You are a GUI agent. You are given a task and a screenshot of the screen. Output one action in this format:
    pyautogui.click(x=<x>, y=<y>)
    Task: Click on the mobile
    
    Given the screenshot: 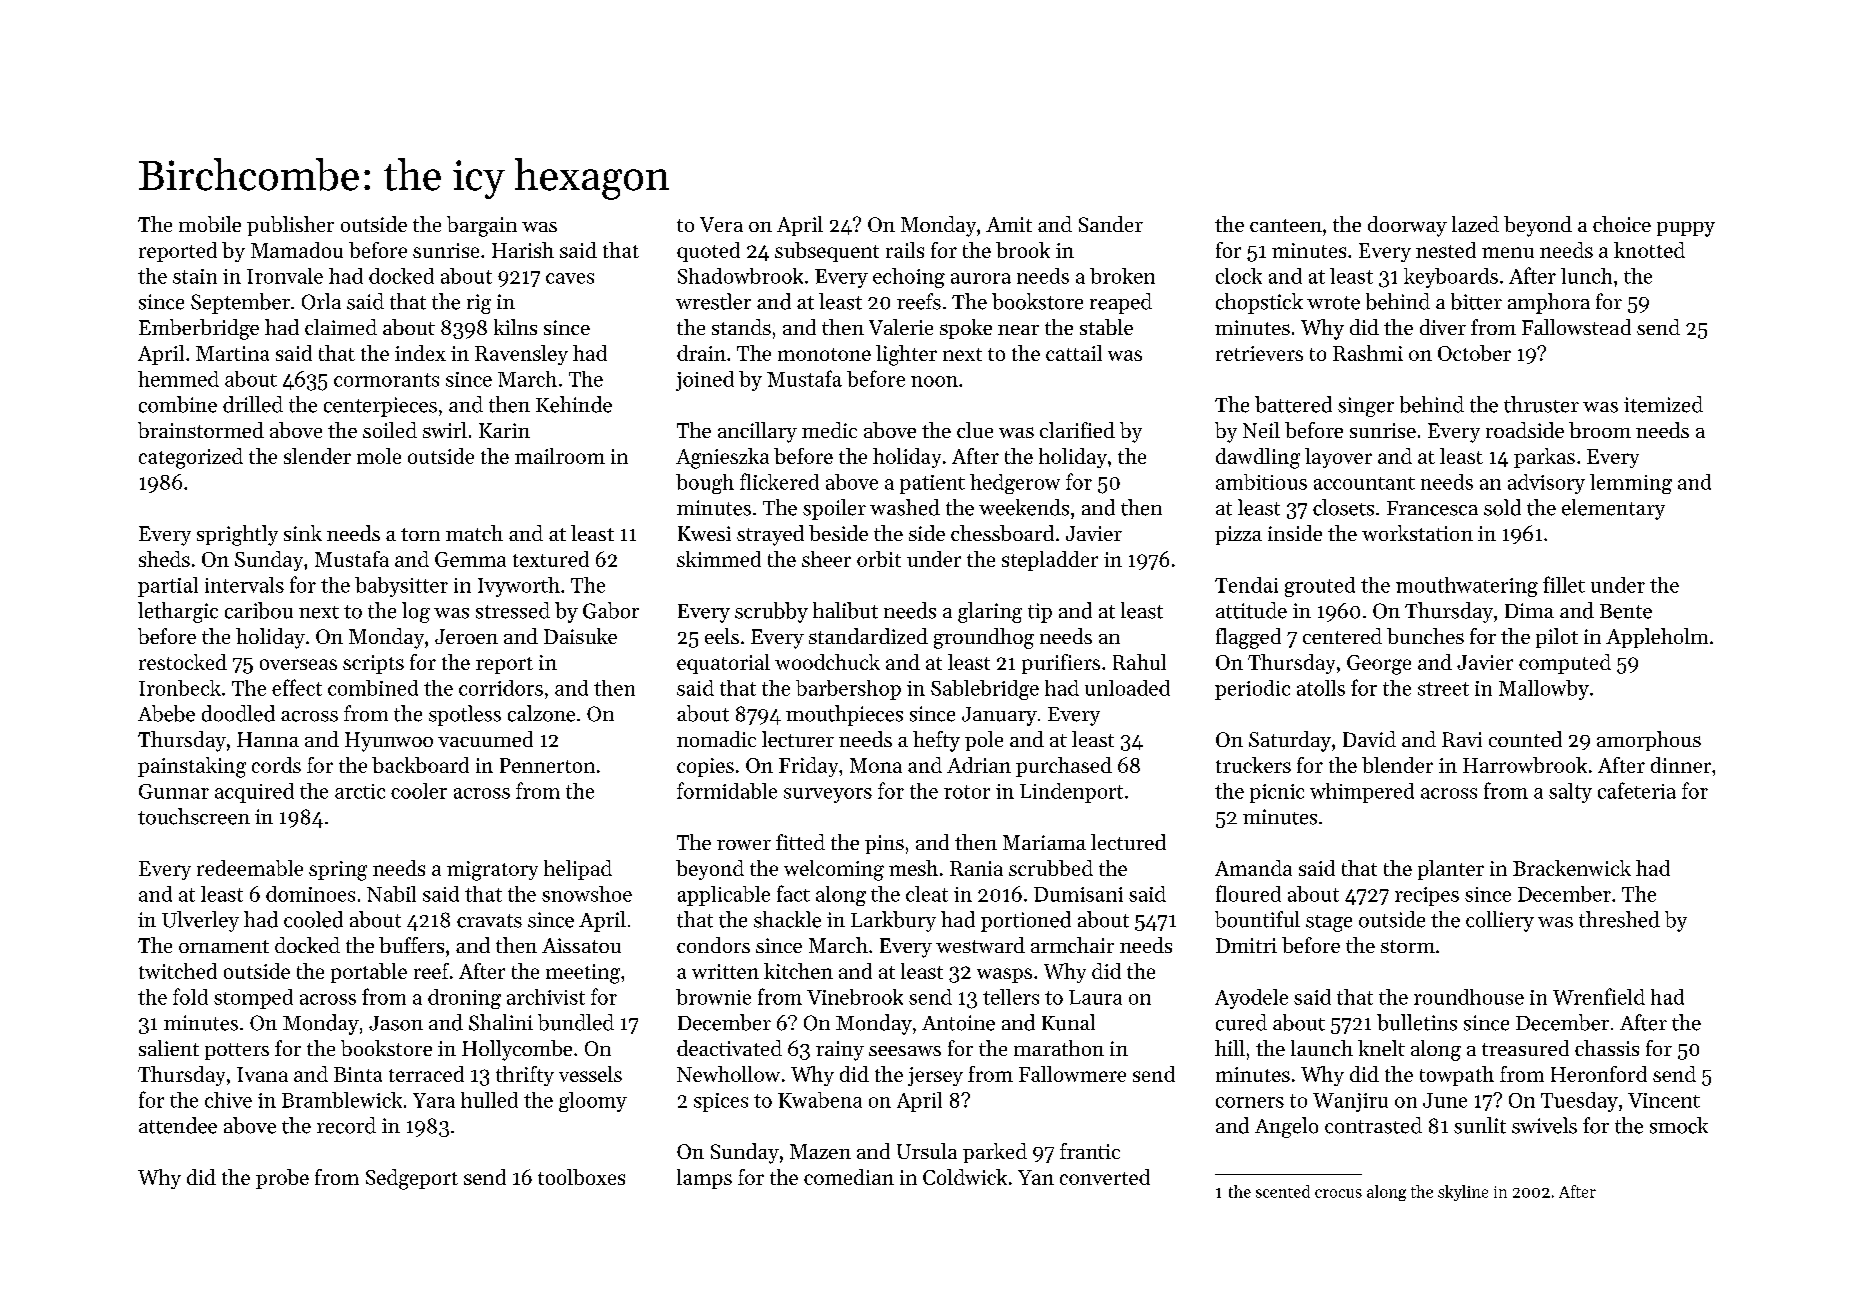 What is the action you would take?
    pyautogui.click(x=210, y=224)
